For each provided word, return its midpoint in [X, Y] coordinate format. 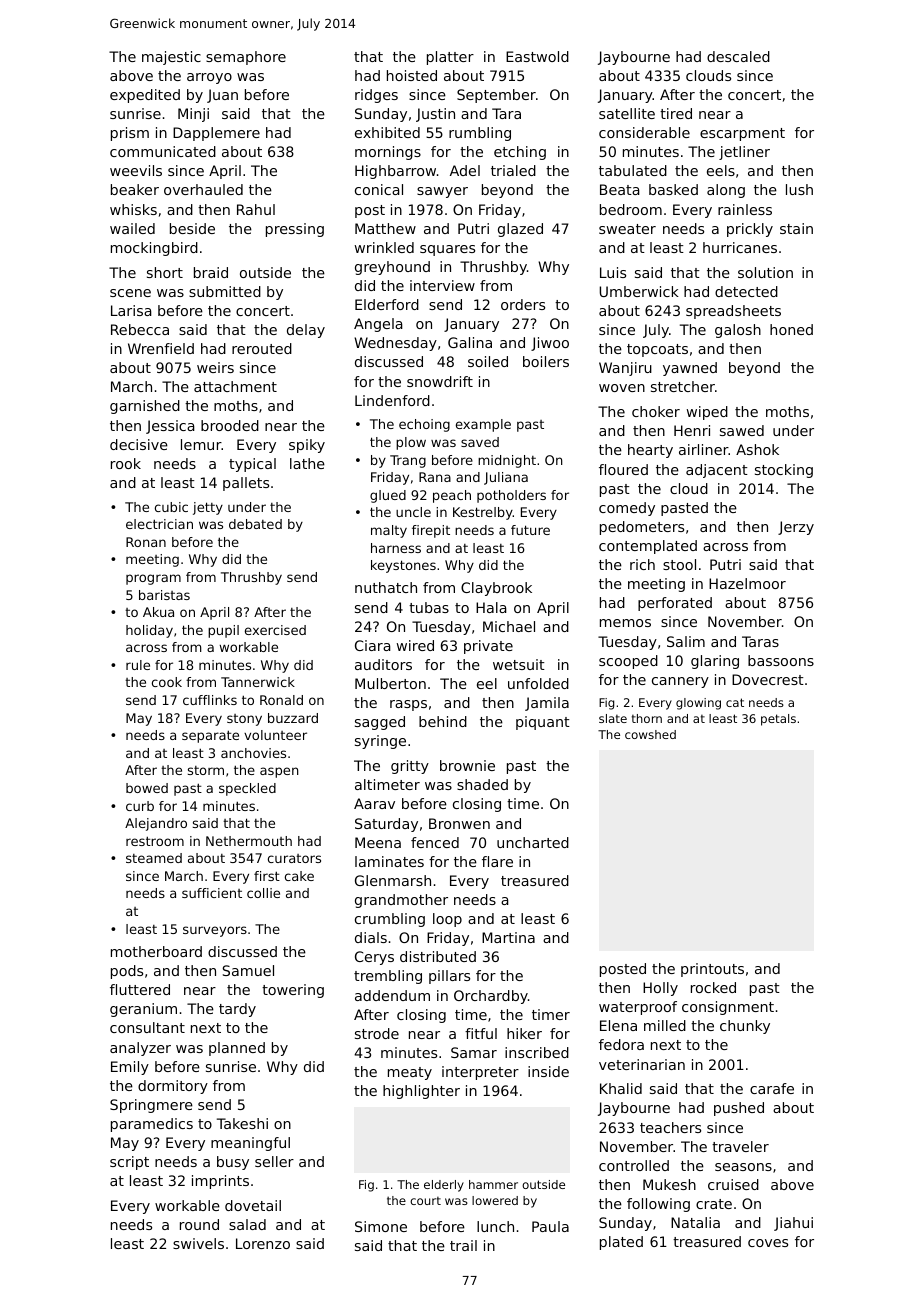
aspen [279, 772]
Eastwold [537, 56]
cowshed [650, 734]
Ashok [757, 449]
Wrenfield [161, 348]
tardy [237, 1010]
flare [497, 861]
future [530, 530]
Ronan [146, 542]
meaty [410, 1073]
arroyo [209, 78]
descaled [738, 56]
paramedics [152, 1125]
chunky [745, 1027]
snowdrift [440, 381]
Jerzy [796, 528]
